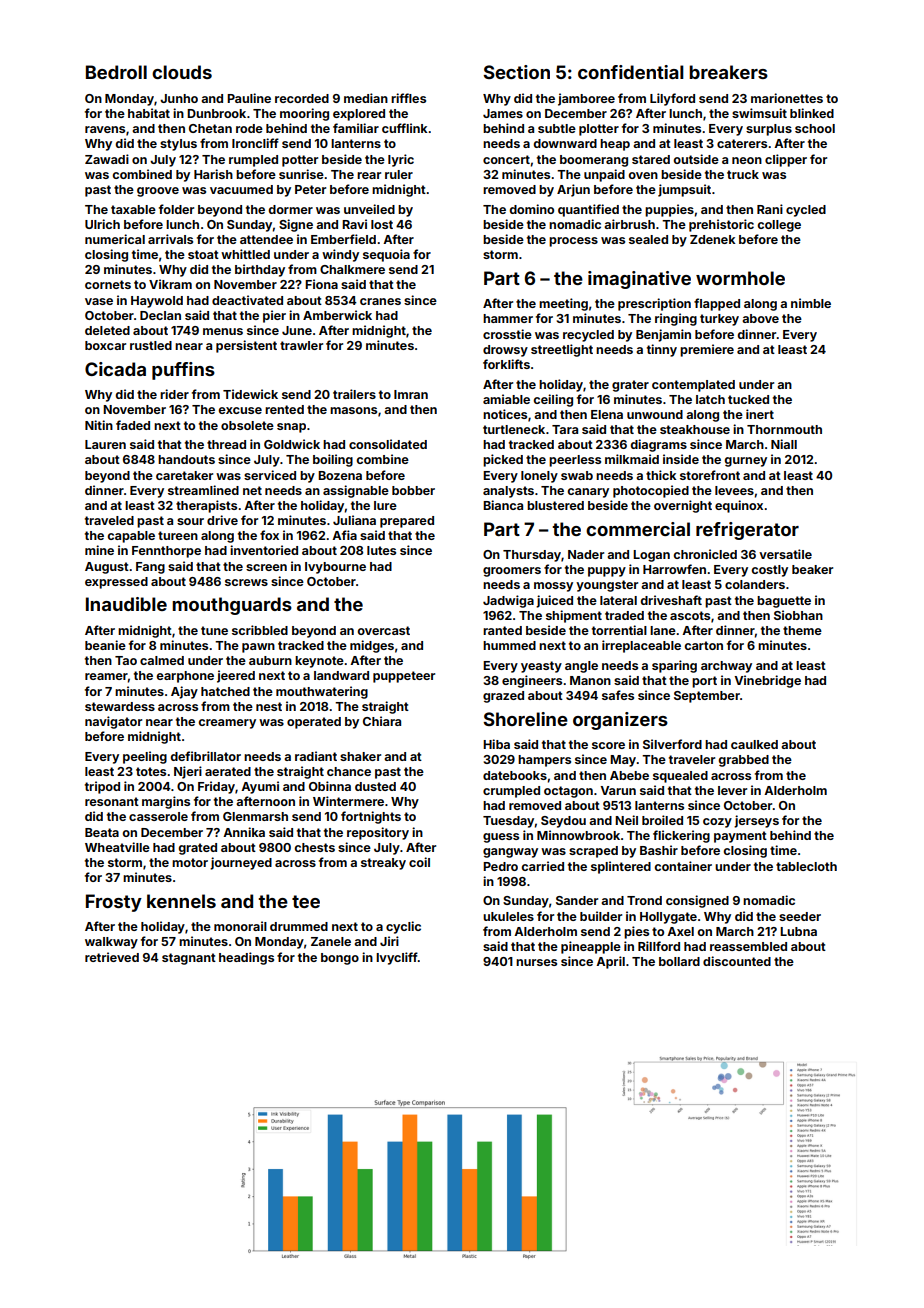 The width and height of the image is (924, 1308). What do you see at coordinates (503, 113) in the image?
I see `James` at bounding box center [503, 113].
